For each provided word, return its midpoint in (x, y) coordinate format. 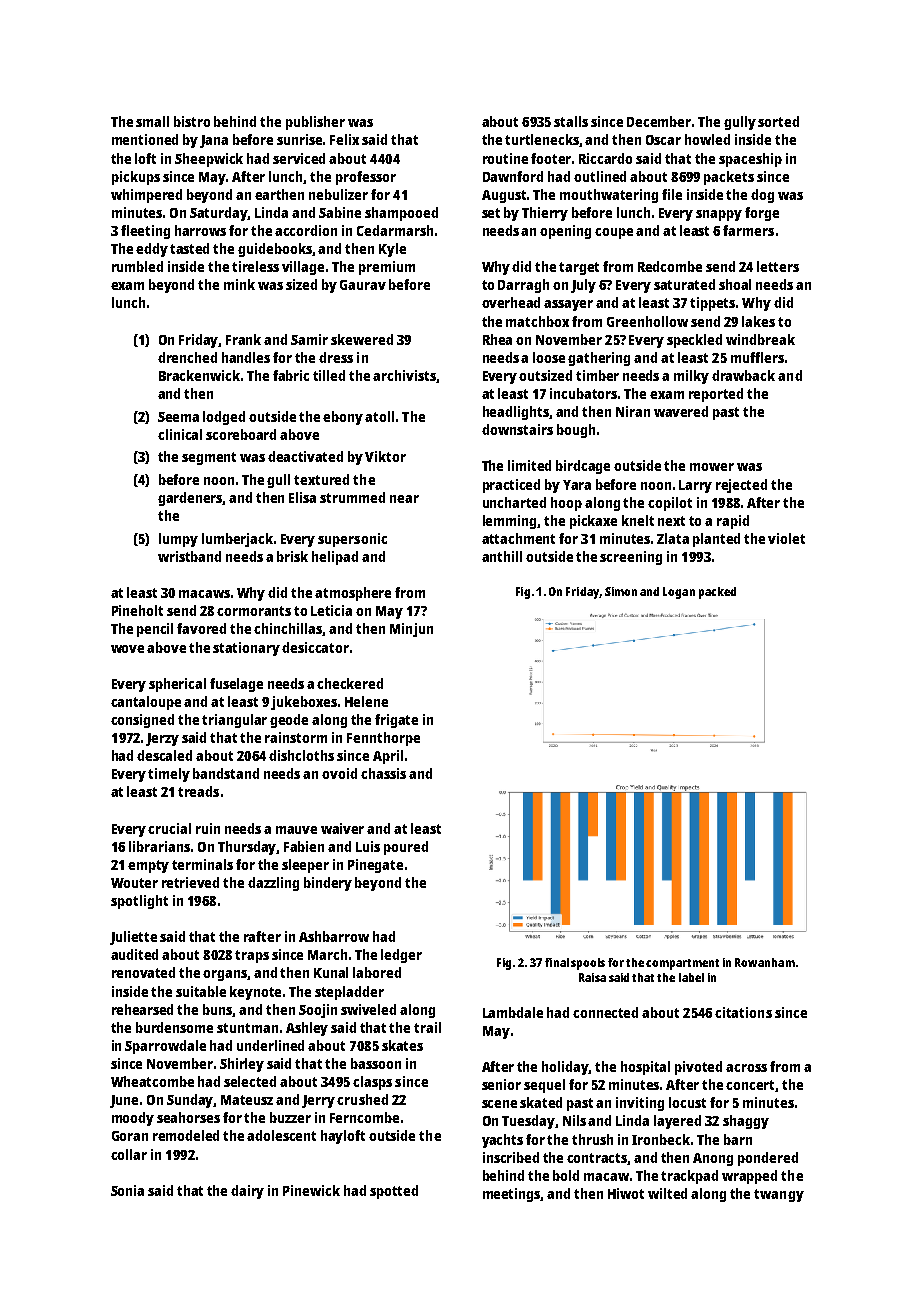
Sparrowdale (165, 1047)
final (557, 962)
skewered (362, 339)
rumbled (137, 266)
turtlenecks (542, 139)
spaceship (750, 160)
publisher (315, 123)
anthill (502, 556)
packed (717, 593)
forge (762, 214)
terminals (202, 864)
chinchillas (288, 629)
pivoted (698, 1068)
